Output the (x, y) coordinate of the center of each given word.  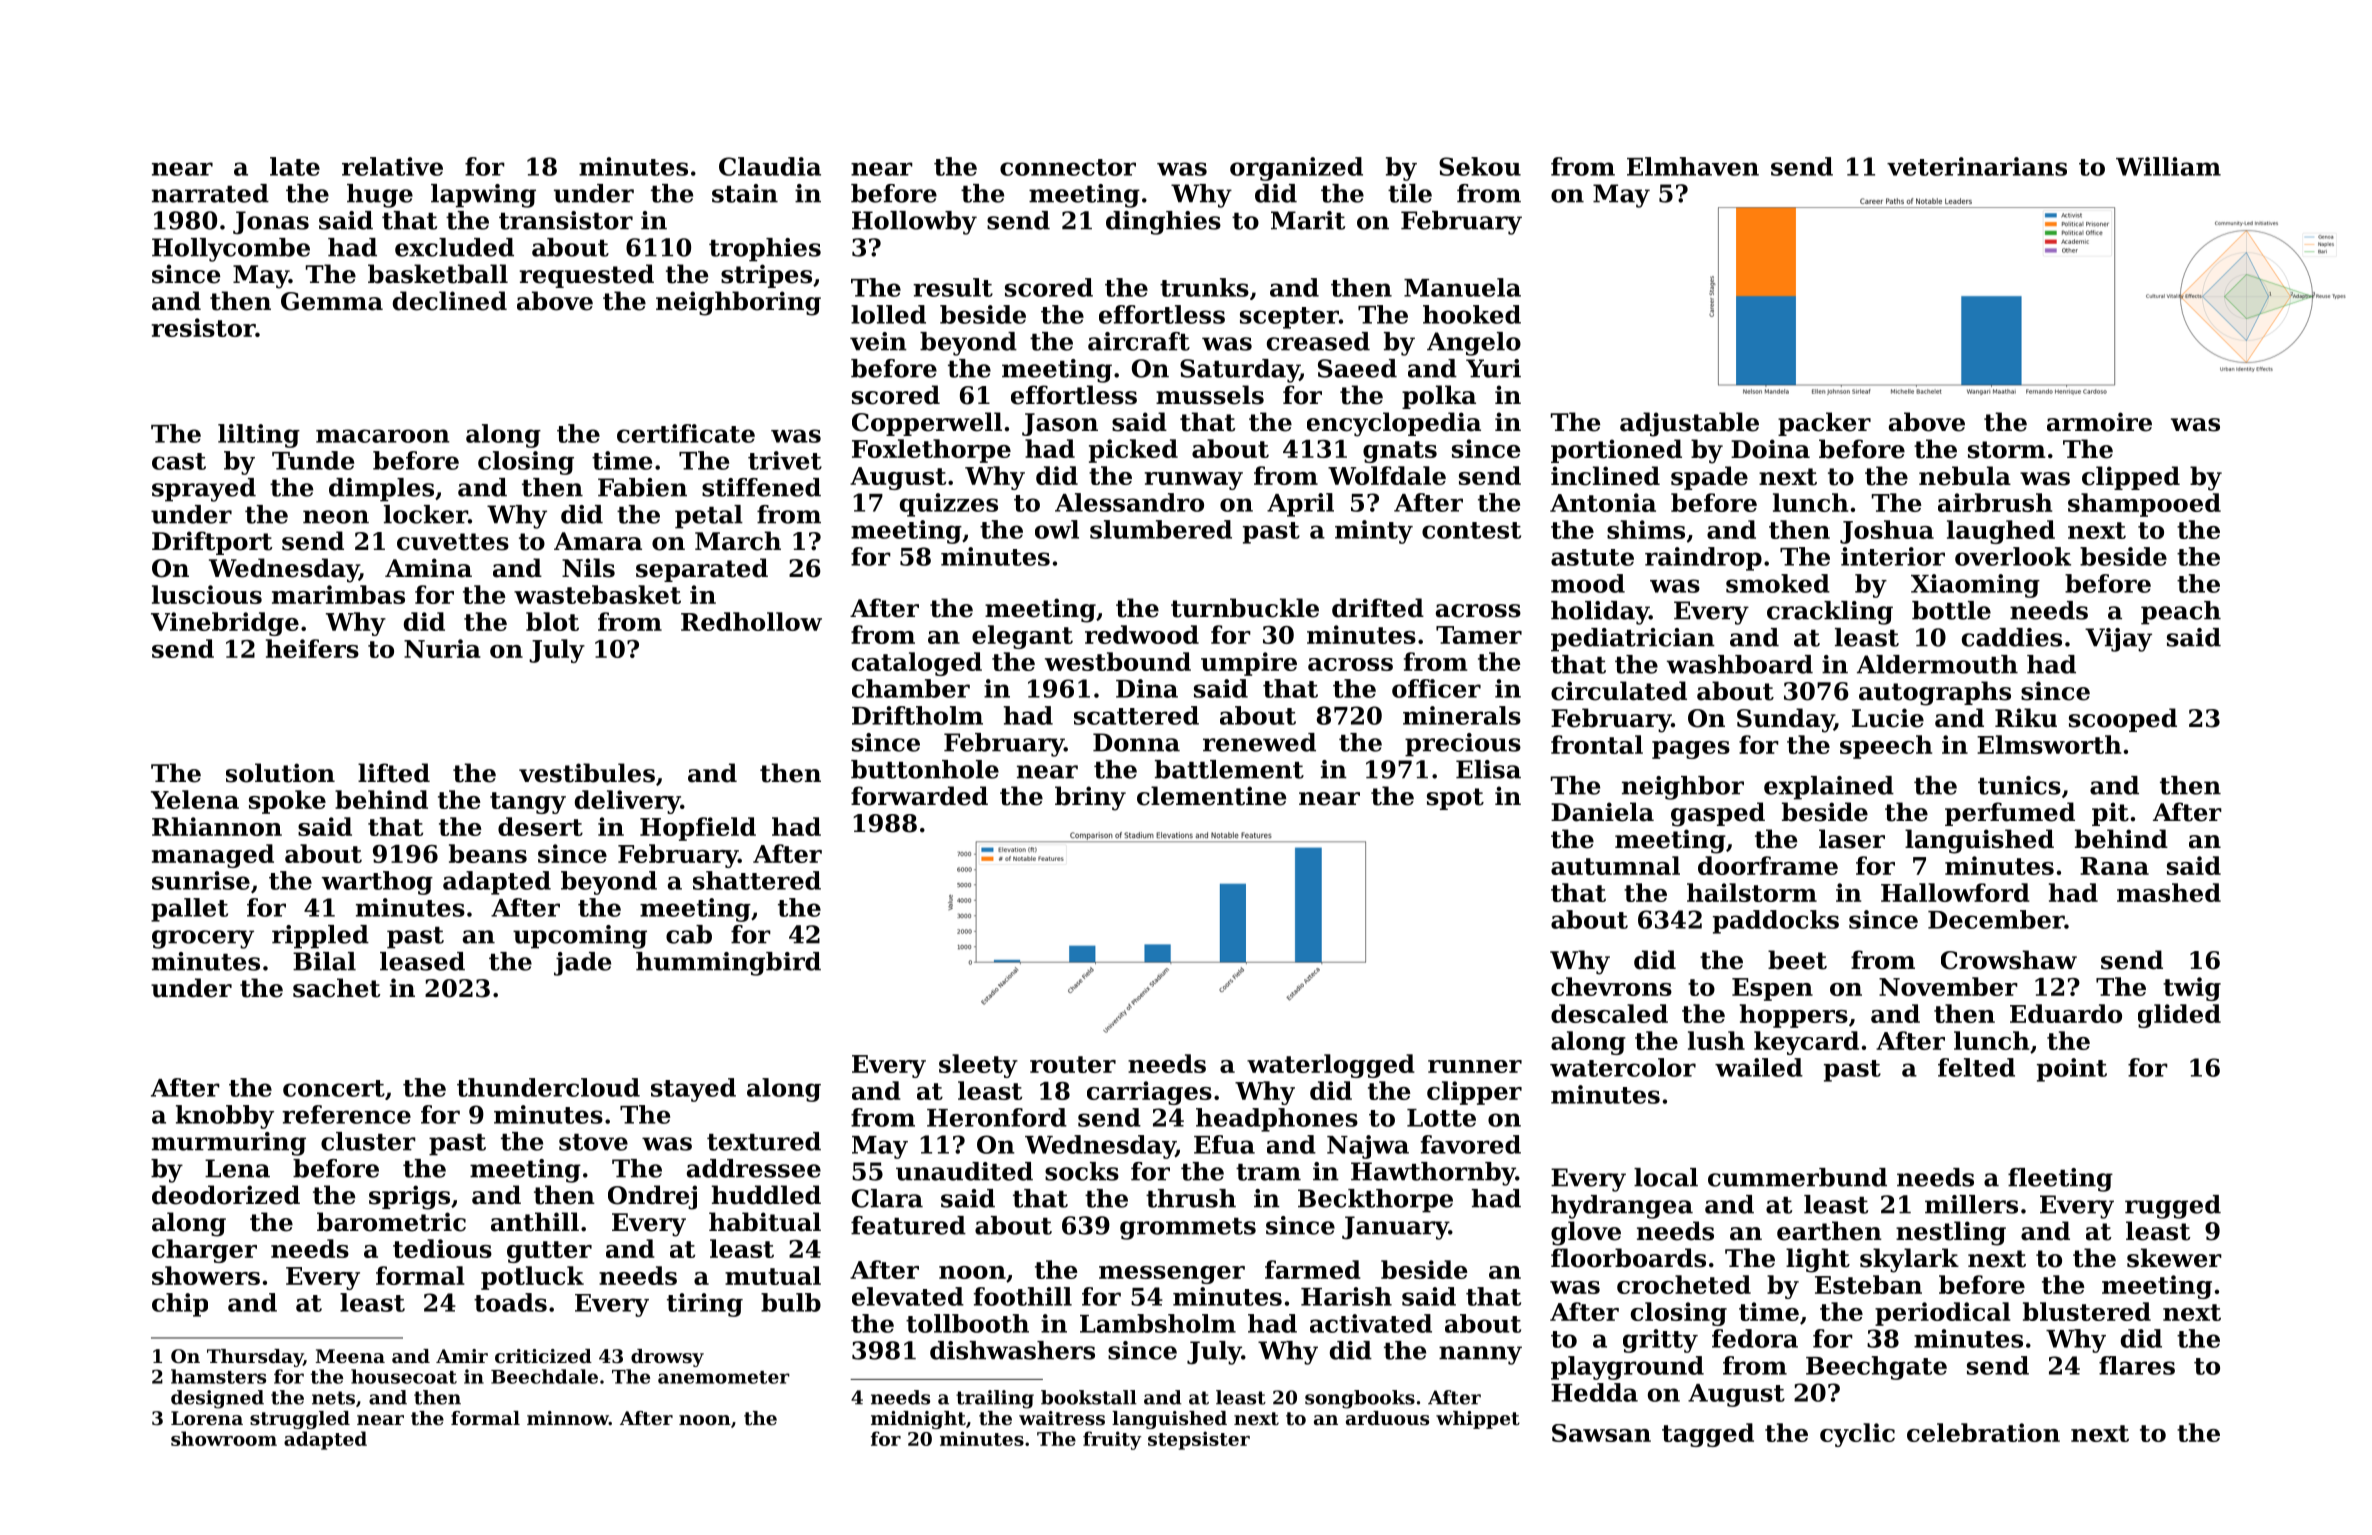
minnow (568, 1418)
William (2168, 166)
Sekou (1480, 166)
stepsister (1199, 1440)
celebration (1983, 1432)
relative (392, 166)
